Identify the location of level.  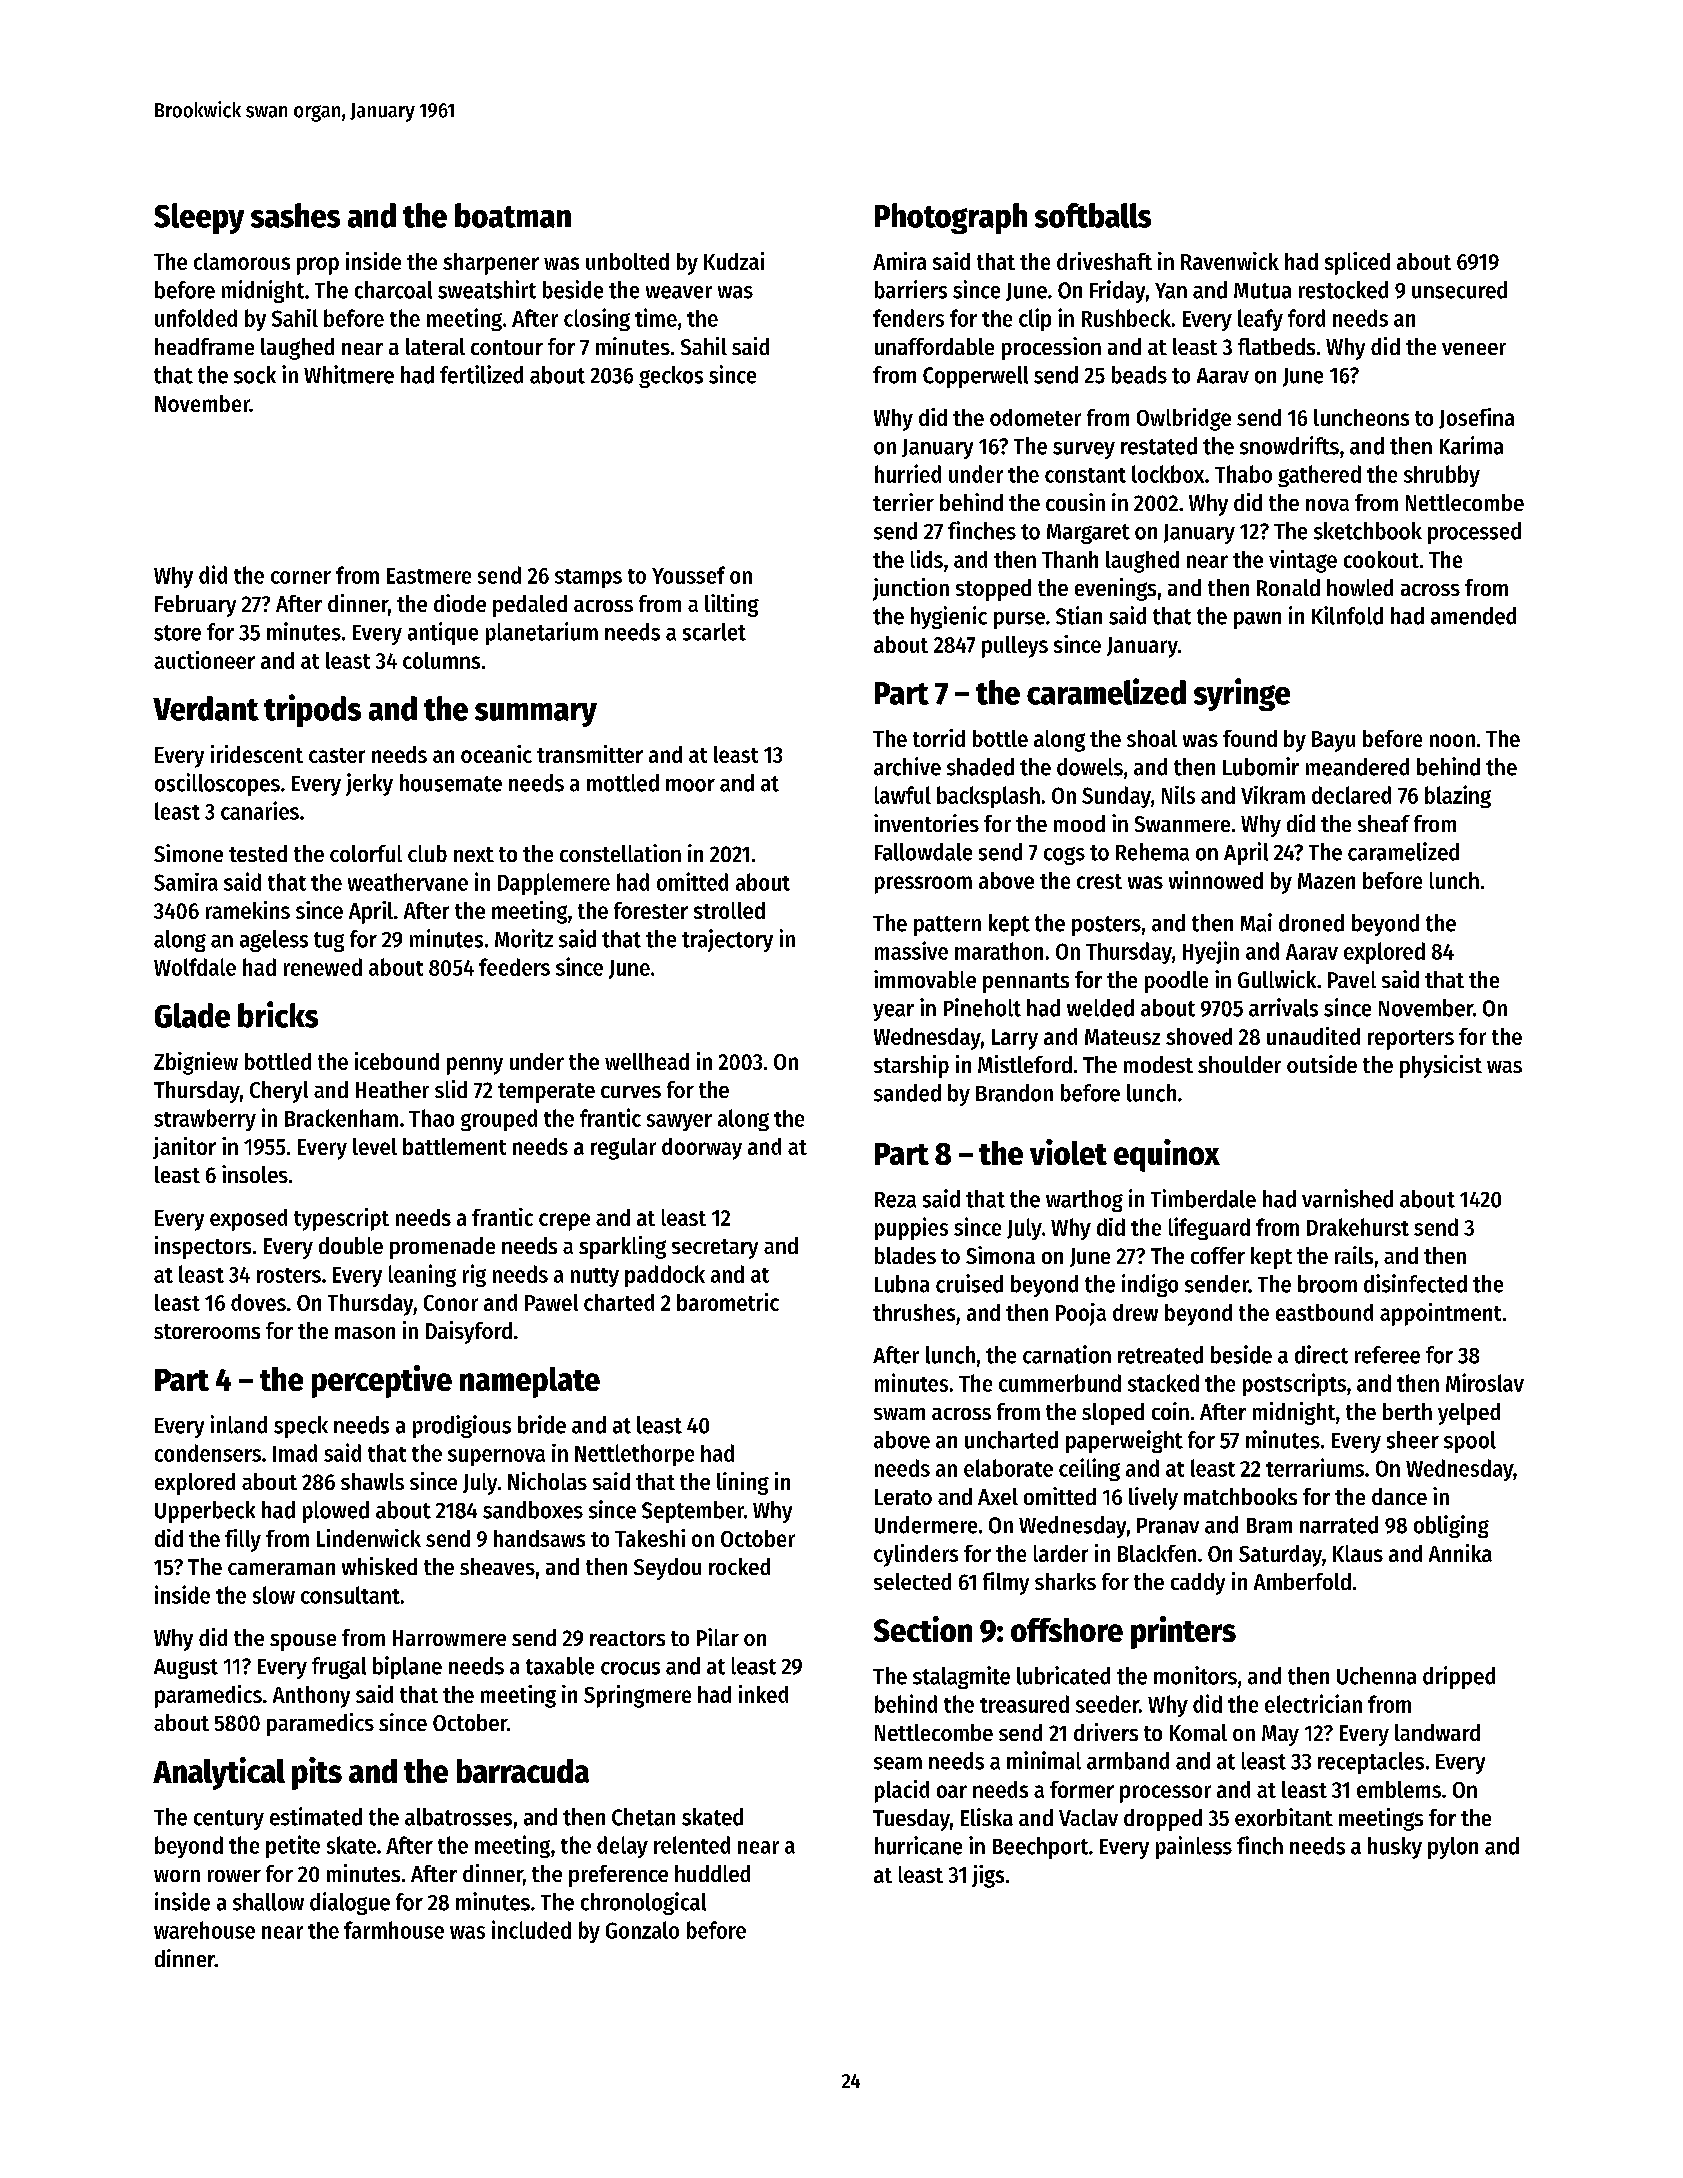
(375, 1146).
